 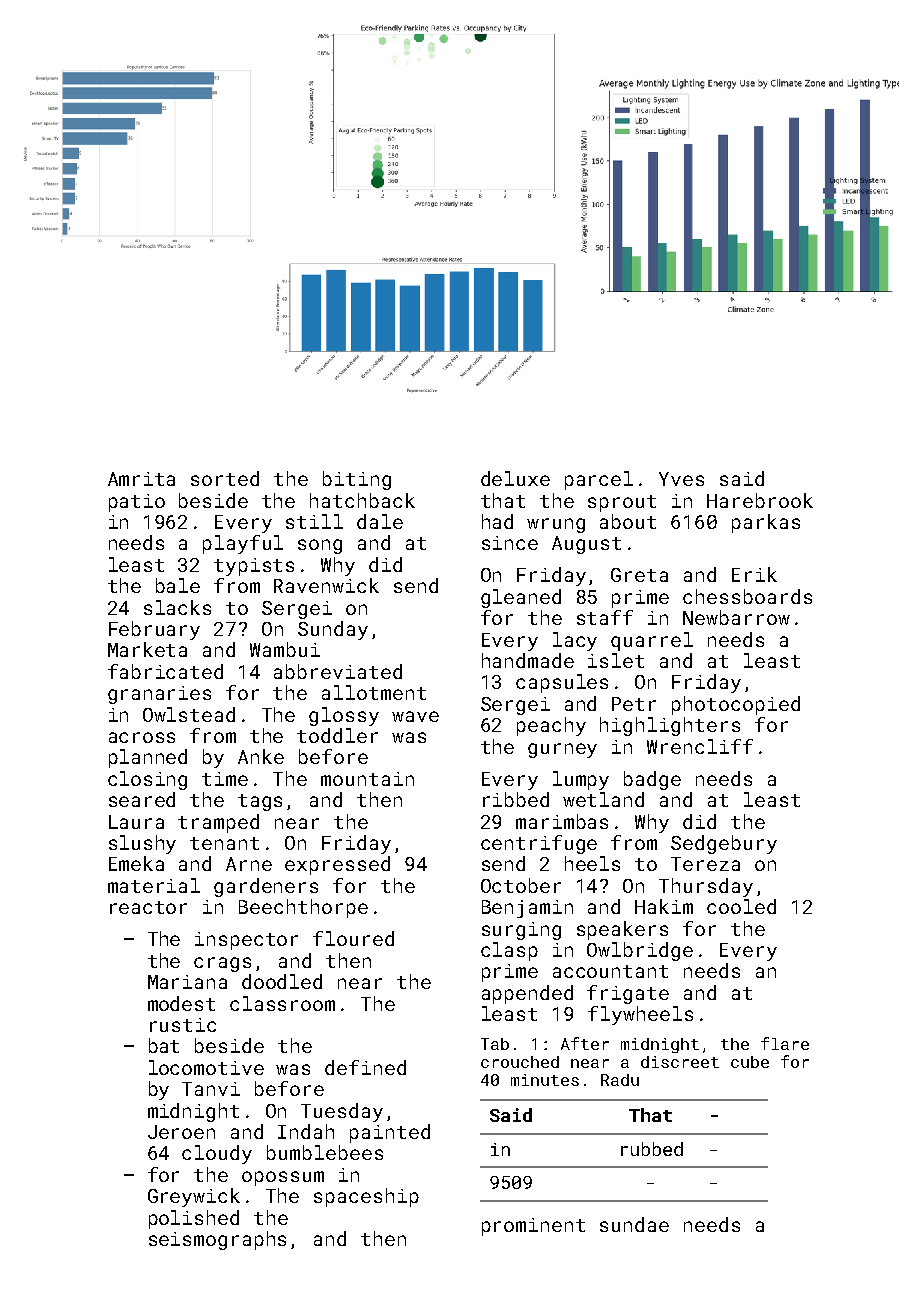 I want to click on discreet, so click(x=680, y=1062).
